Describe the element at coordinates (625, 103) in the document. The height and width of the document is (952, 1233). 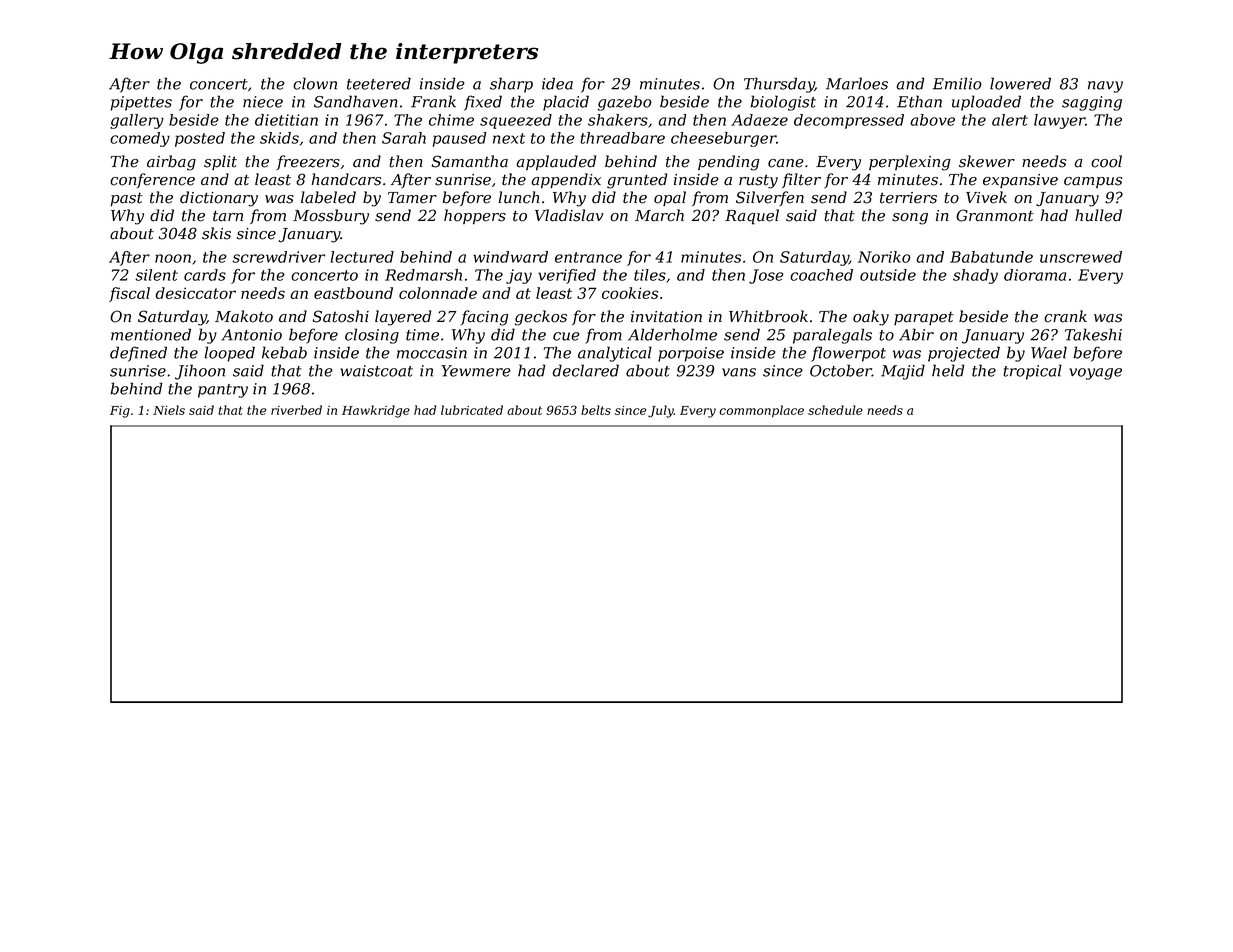
I see `gazebo` at that location.
